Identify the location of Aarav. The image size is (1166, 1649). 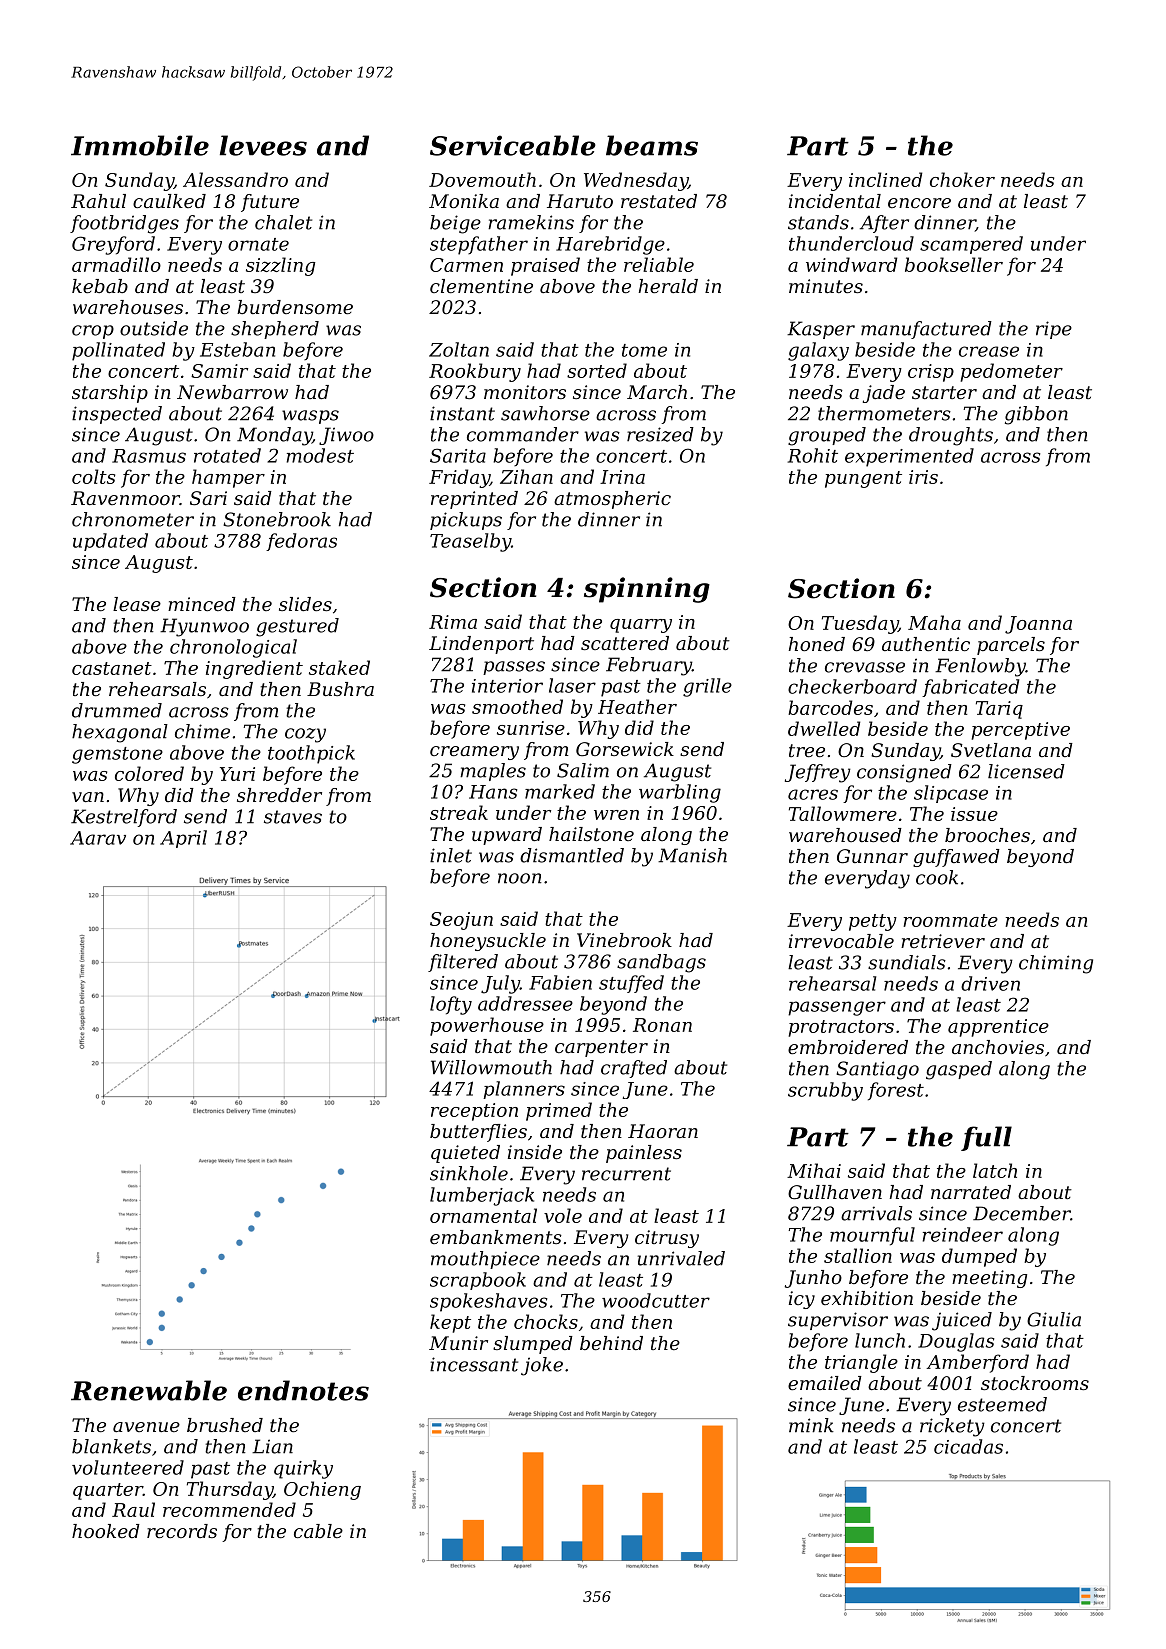
(98, 838).
